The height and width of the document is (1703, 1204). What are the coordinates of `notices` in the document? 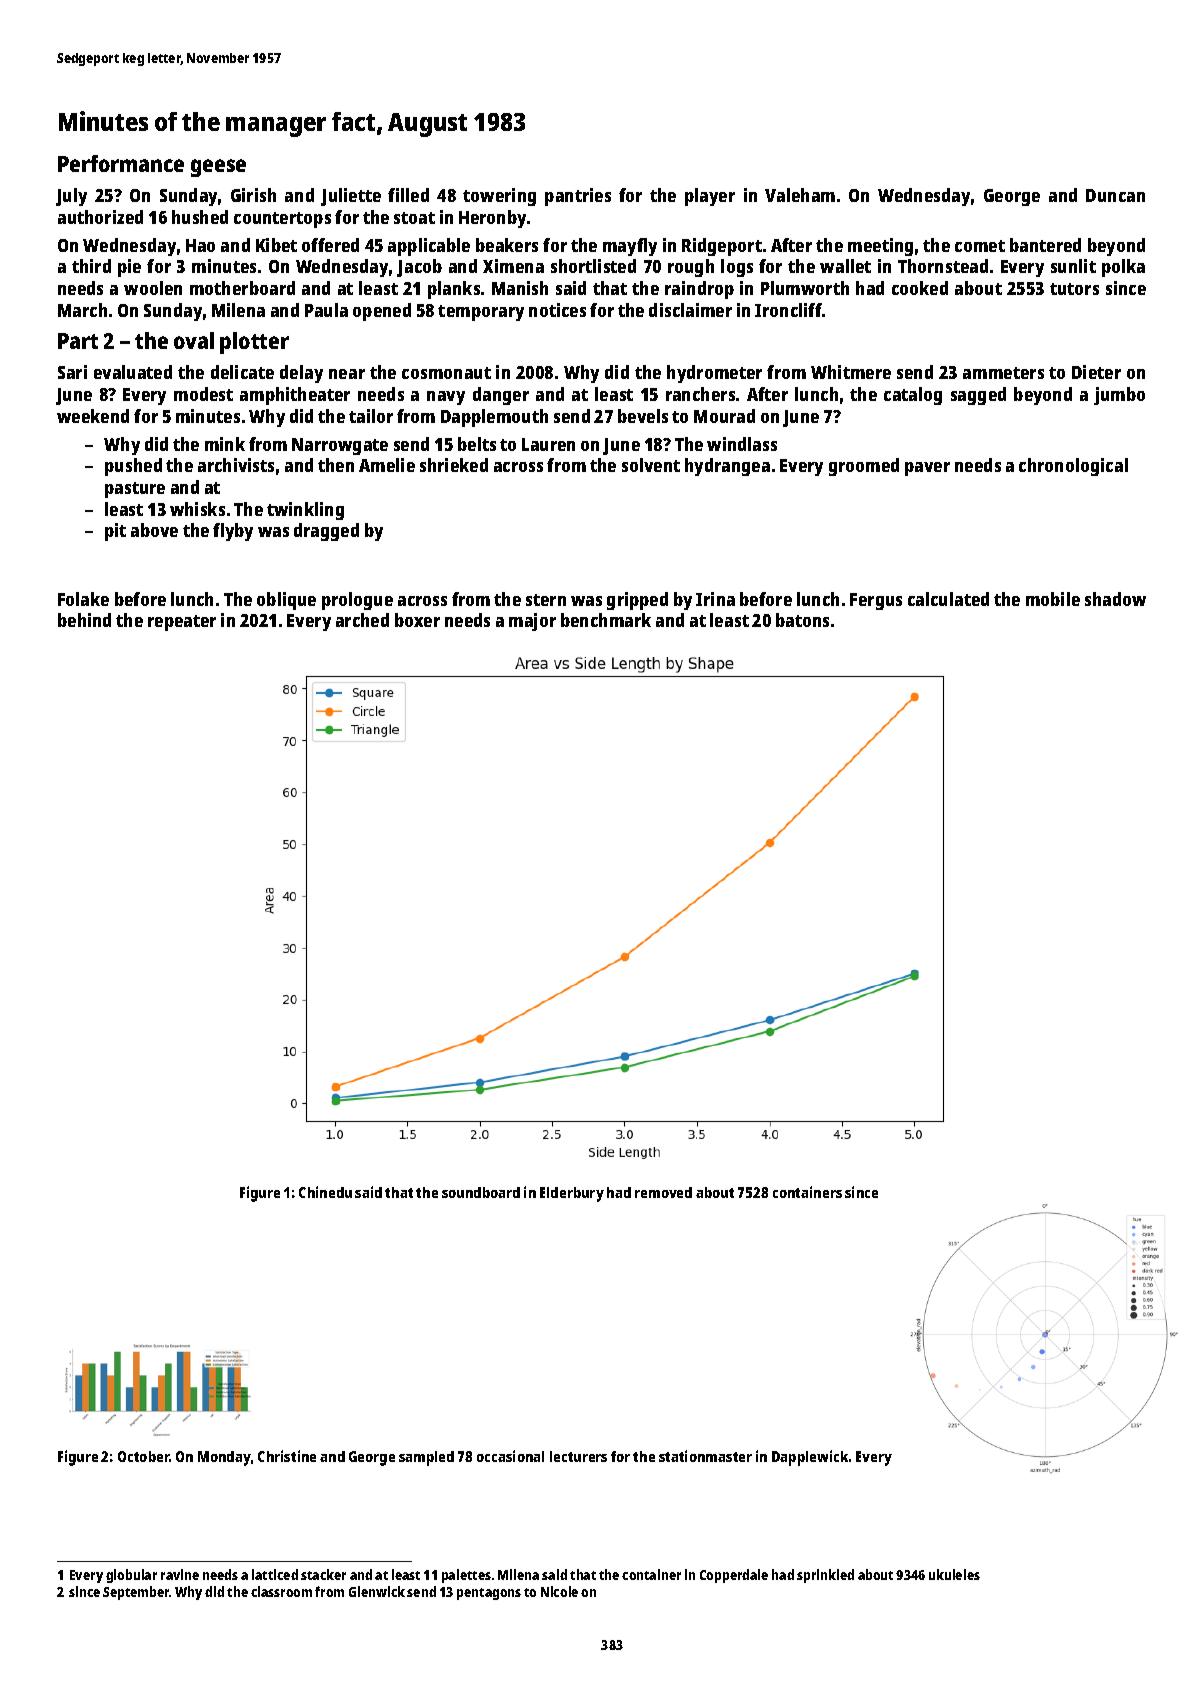 It's located at (557, 310).
